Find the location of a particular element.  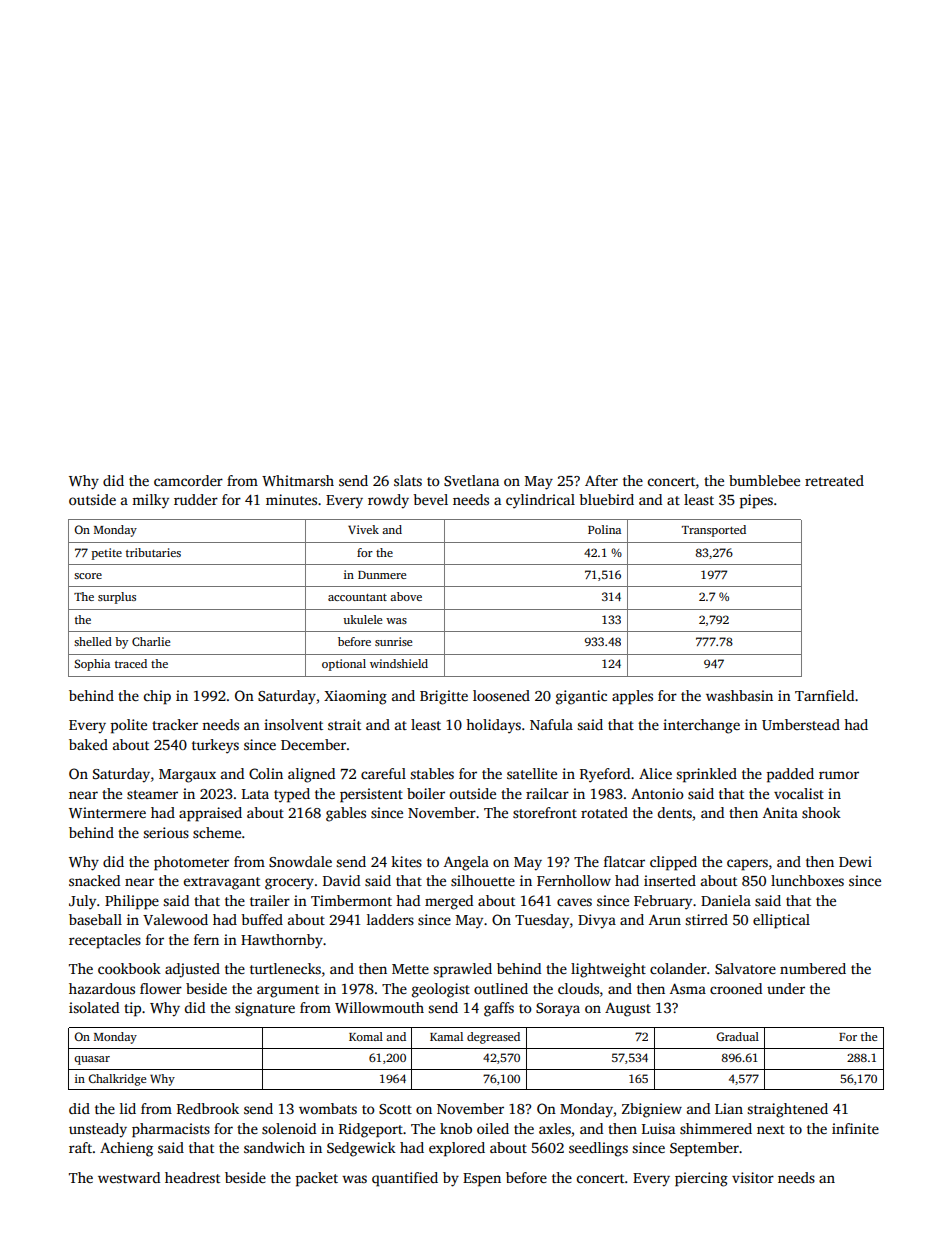

tracker is located at coordinates (175, 724).
